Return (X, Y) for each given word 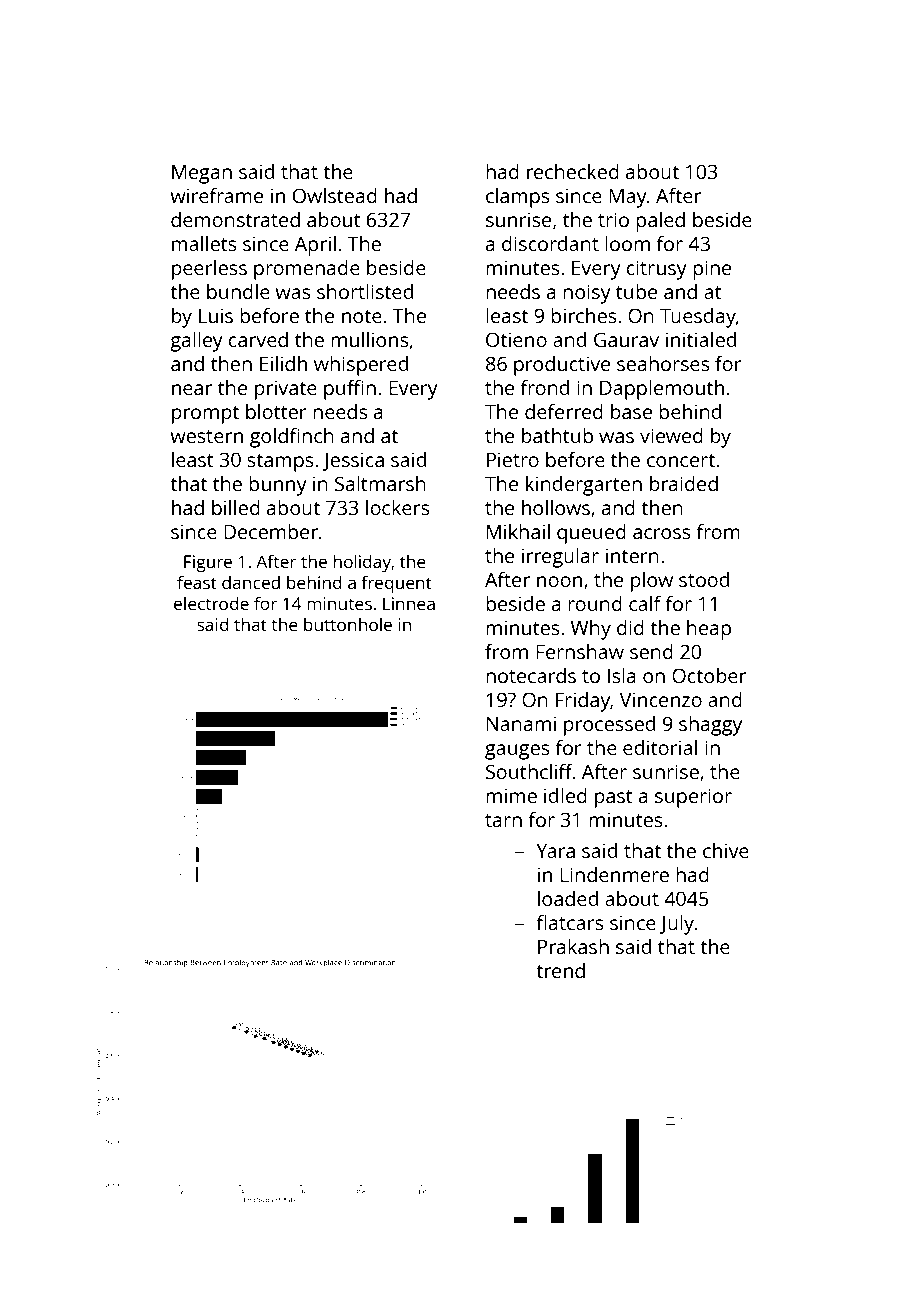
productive (562, 366)
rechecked (573, 171)
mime (511, 795)
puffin (350, 390)
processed (609, 726)
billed (236, 507)
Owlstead (335, 195)
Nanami (521, 723)
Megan (202, 174)
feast (197, 582)
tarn (503, 820)
